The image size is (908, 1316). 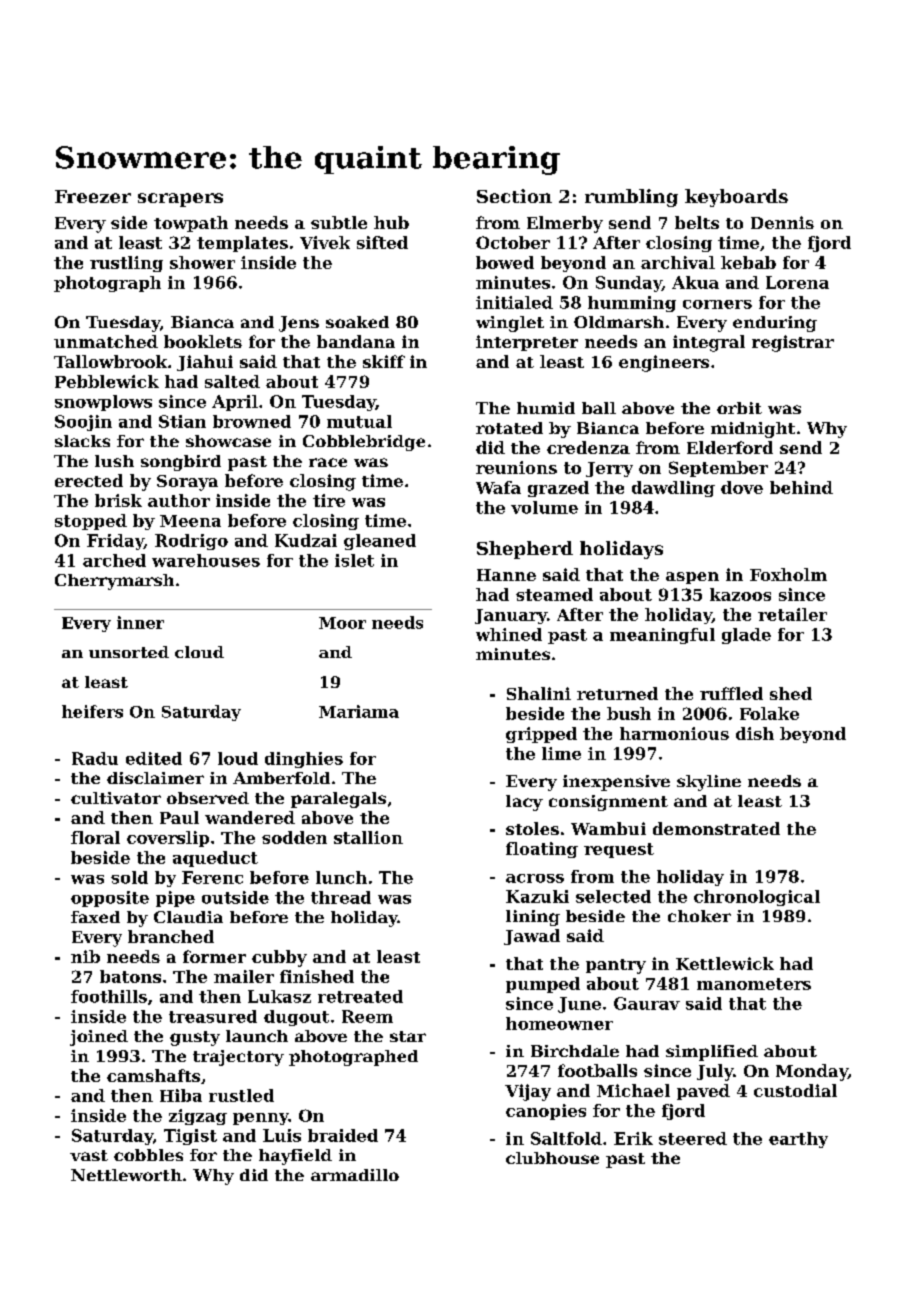 I want to click on warehouses, so click(x=206, y=560).
